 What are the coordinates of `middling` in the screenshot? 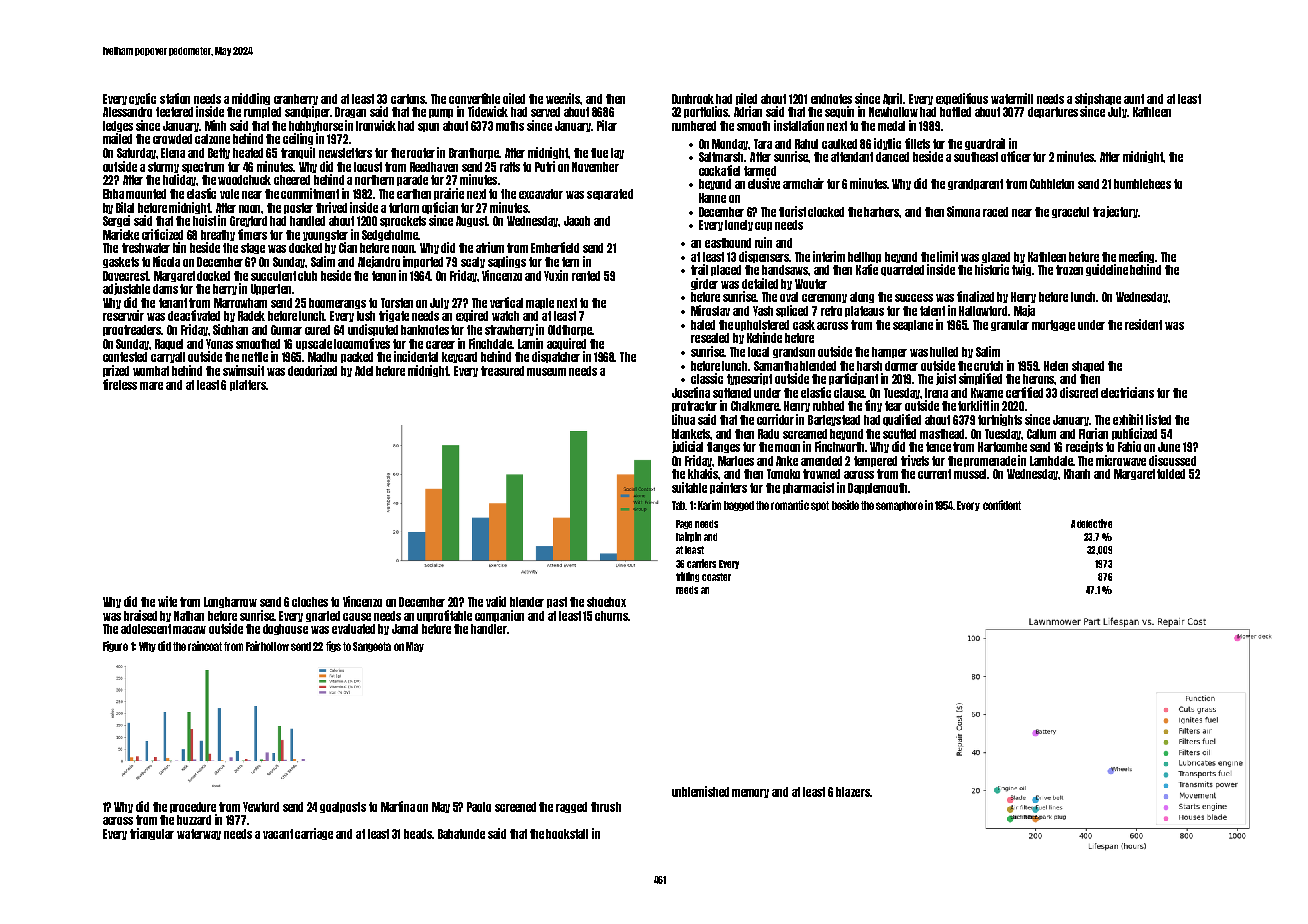 It's located at (251, 99).
